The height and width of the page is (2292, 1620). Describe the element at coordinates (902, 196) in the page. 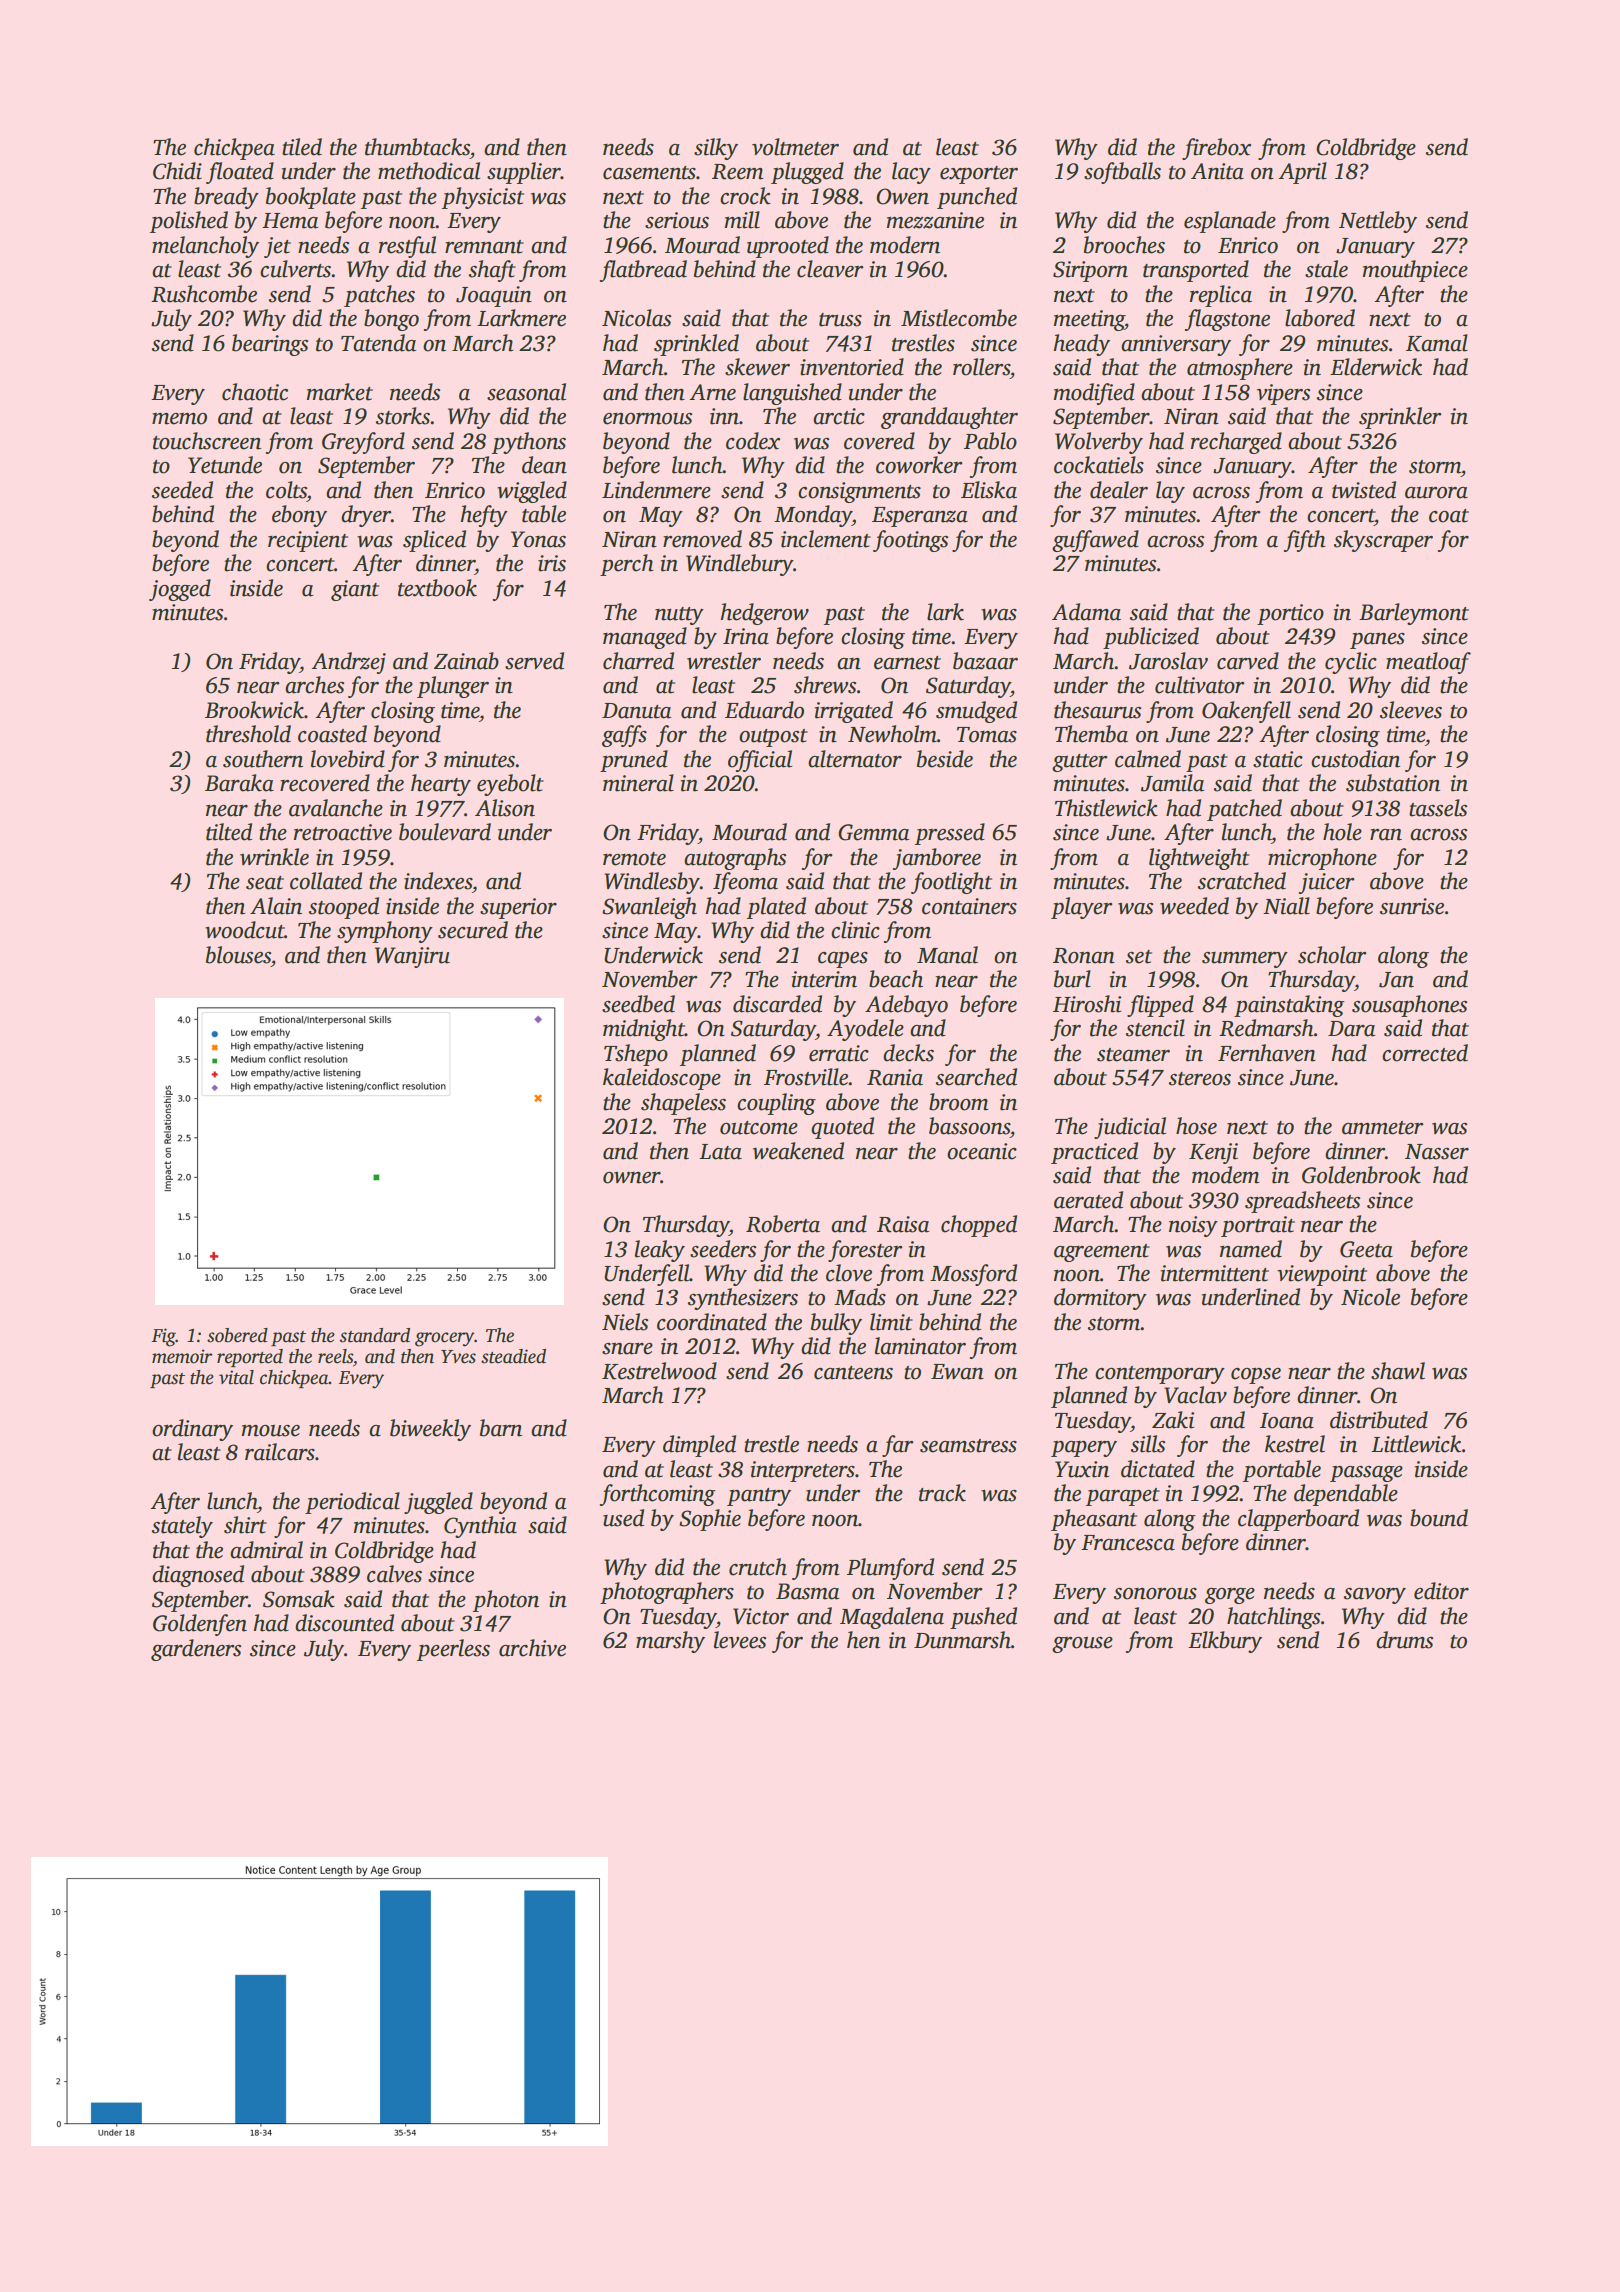

I see `Owen` at that location.
